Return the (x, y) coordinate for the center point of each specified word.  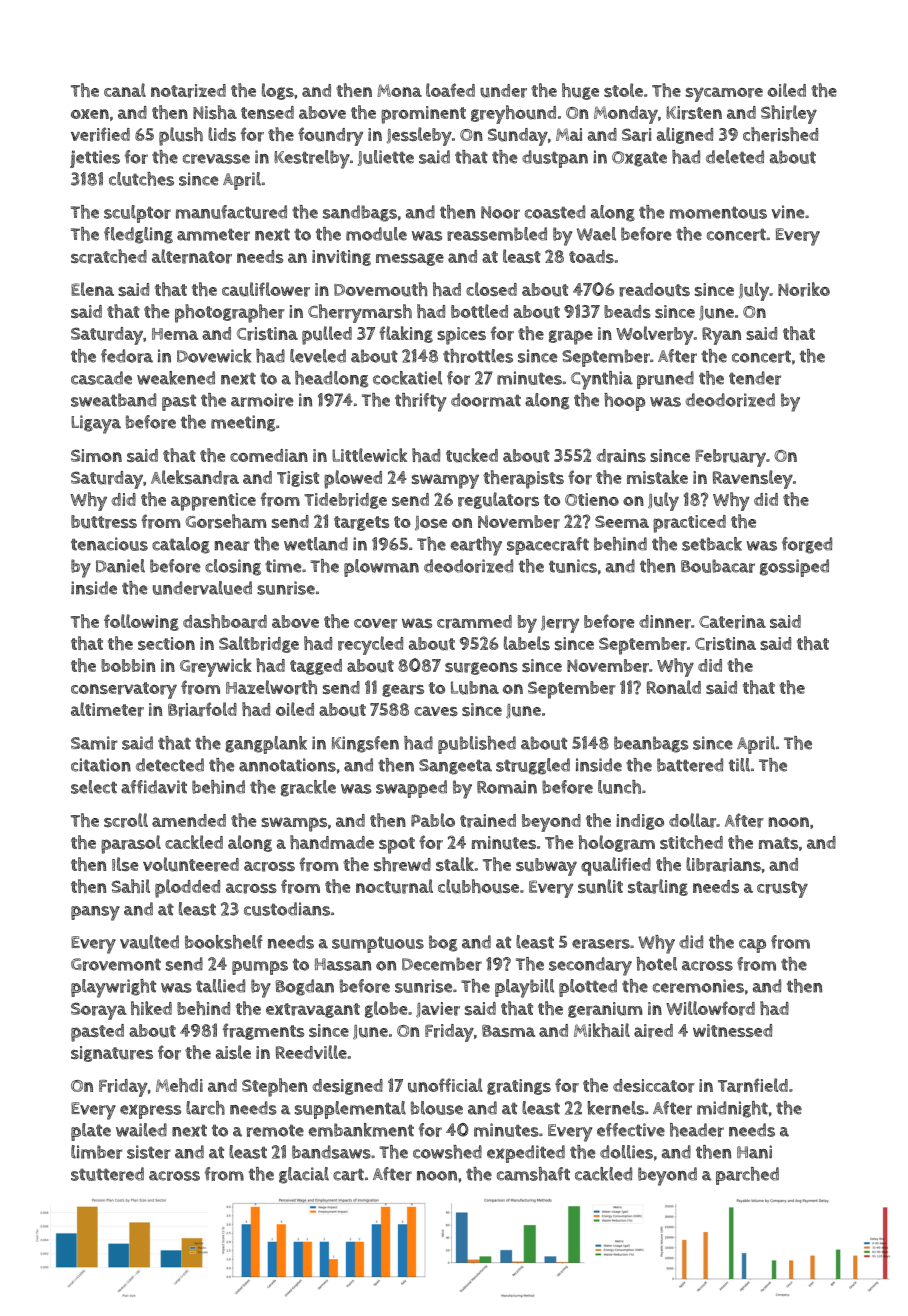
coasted (555, 212)
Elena (92, 289)
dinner (665, 622)
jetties (95, 159)
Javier (438, 1010)
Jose (431, 523)
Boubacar (718, 566)
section (166, 643)
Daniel (120, 566)
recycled (370, 645)
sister (149, 1152)
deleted (735, 157)
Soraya (99, 1011)
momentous (718, 213)
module (376, 234)
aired (653, 1031)
